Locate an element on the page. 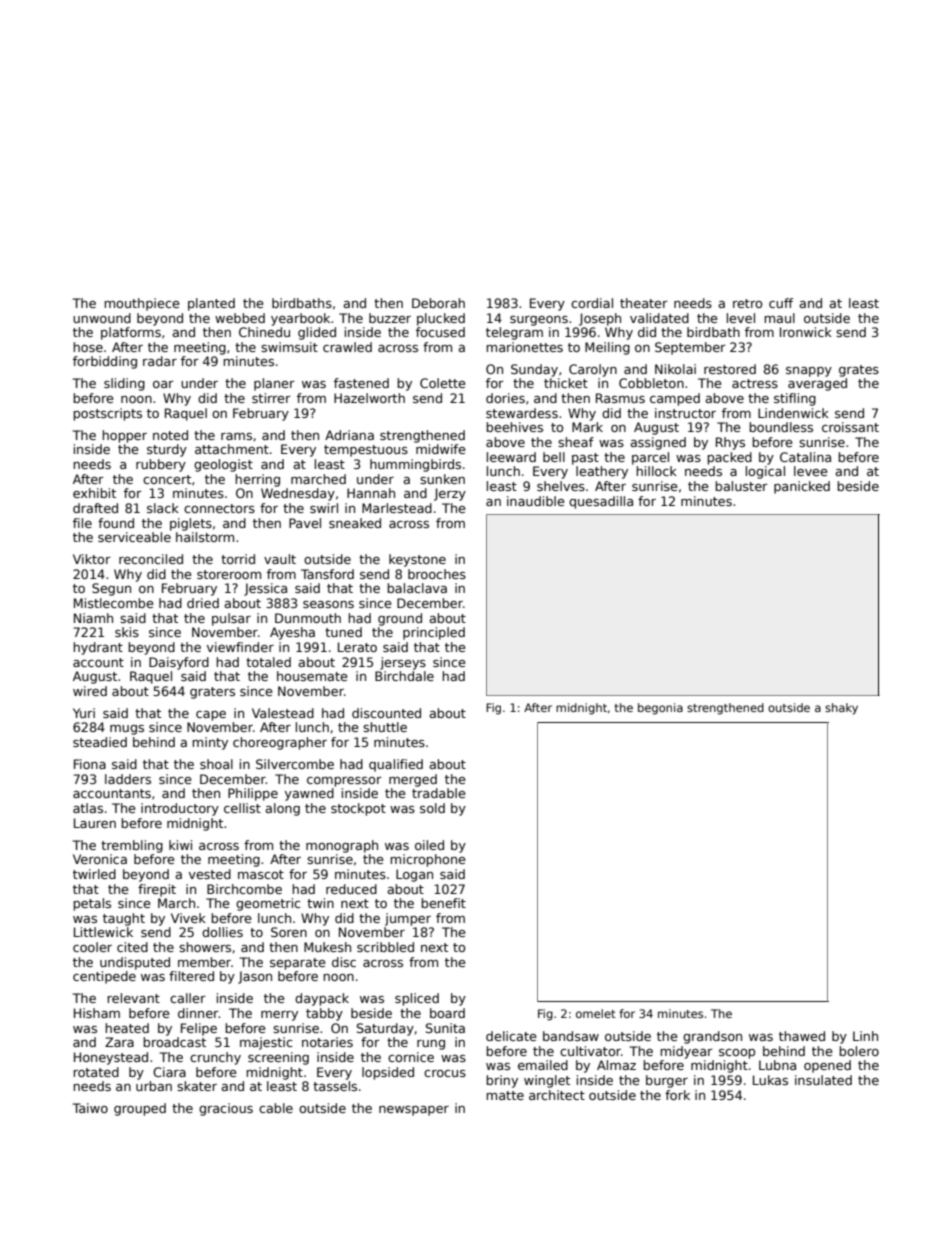  Ironwick is located at coordinates (806, 332).
